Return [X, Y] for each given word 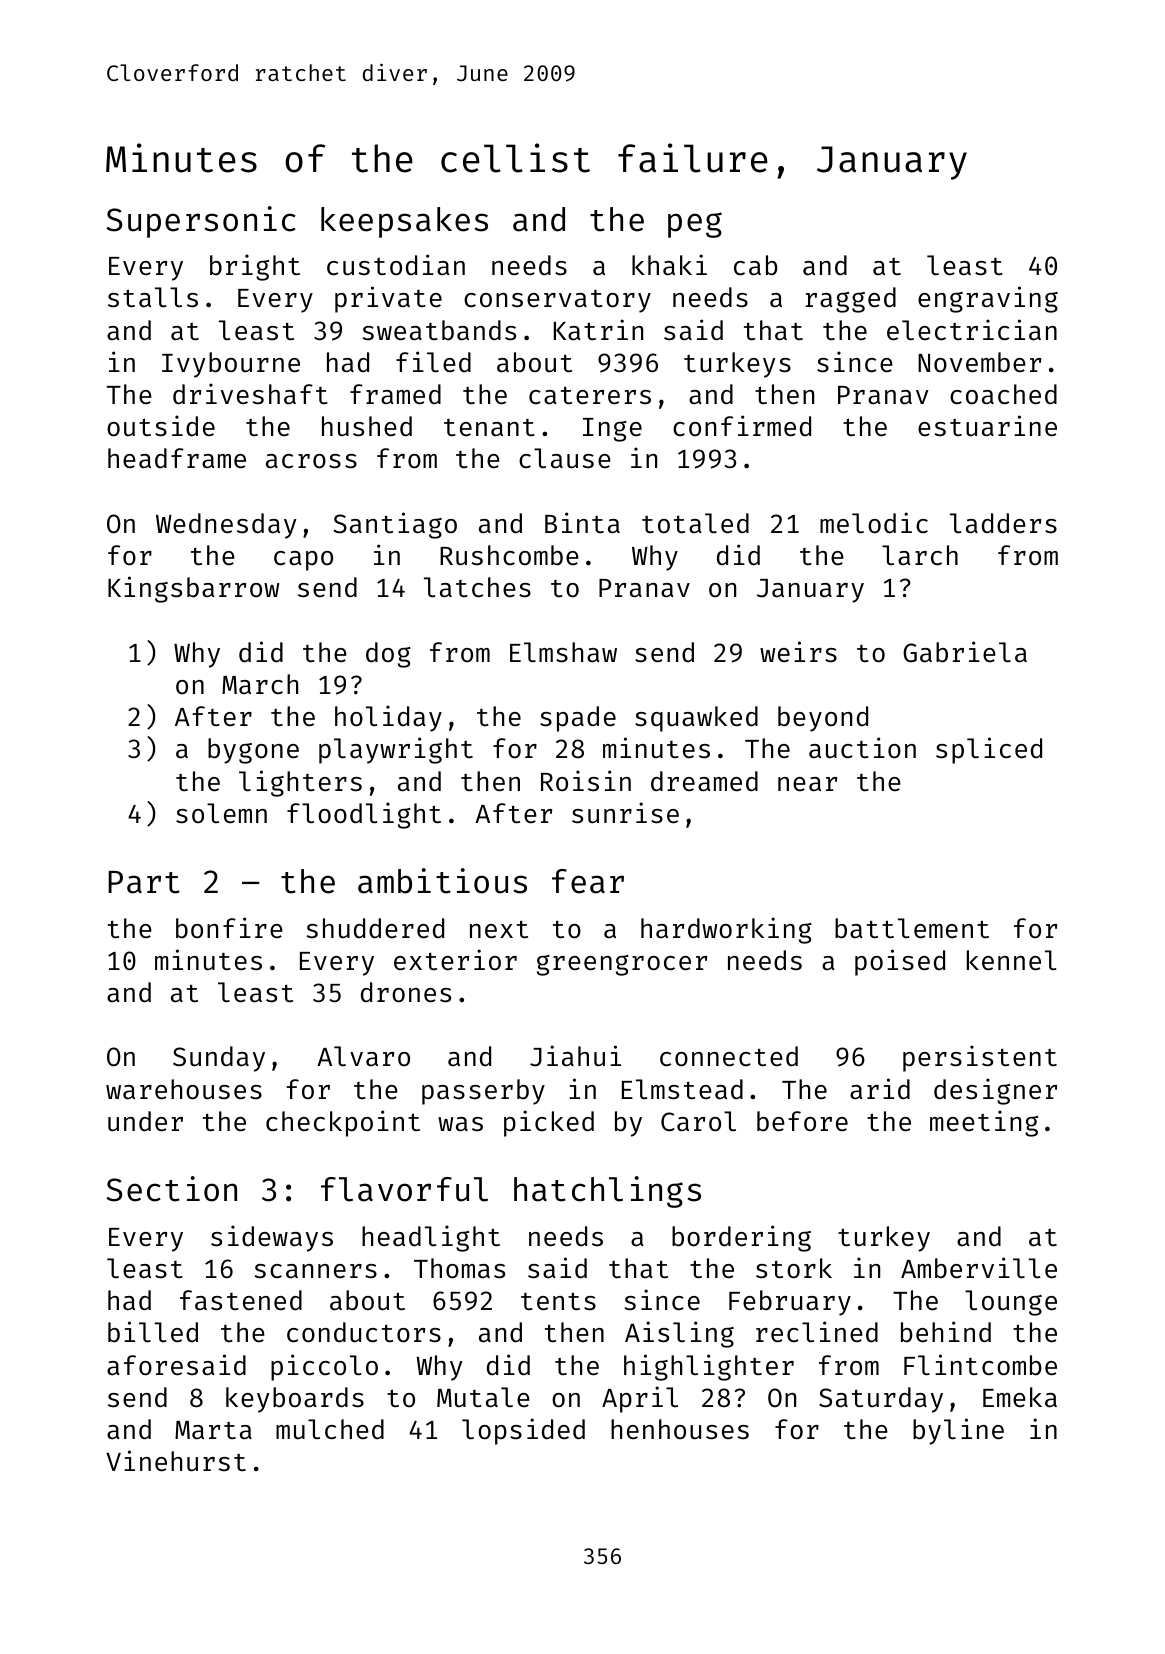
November [979, 362]
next [499, 930]
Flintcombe [980, 1365]
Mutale [483, 1397]
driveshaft [250, 394]
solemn [221, 813]
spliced [989, 750]
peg [695, 225]
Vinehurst [176, 1461]
